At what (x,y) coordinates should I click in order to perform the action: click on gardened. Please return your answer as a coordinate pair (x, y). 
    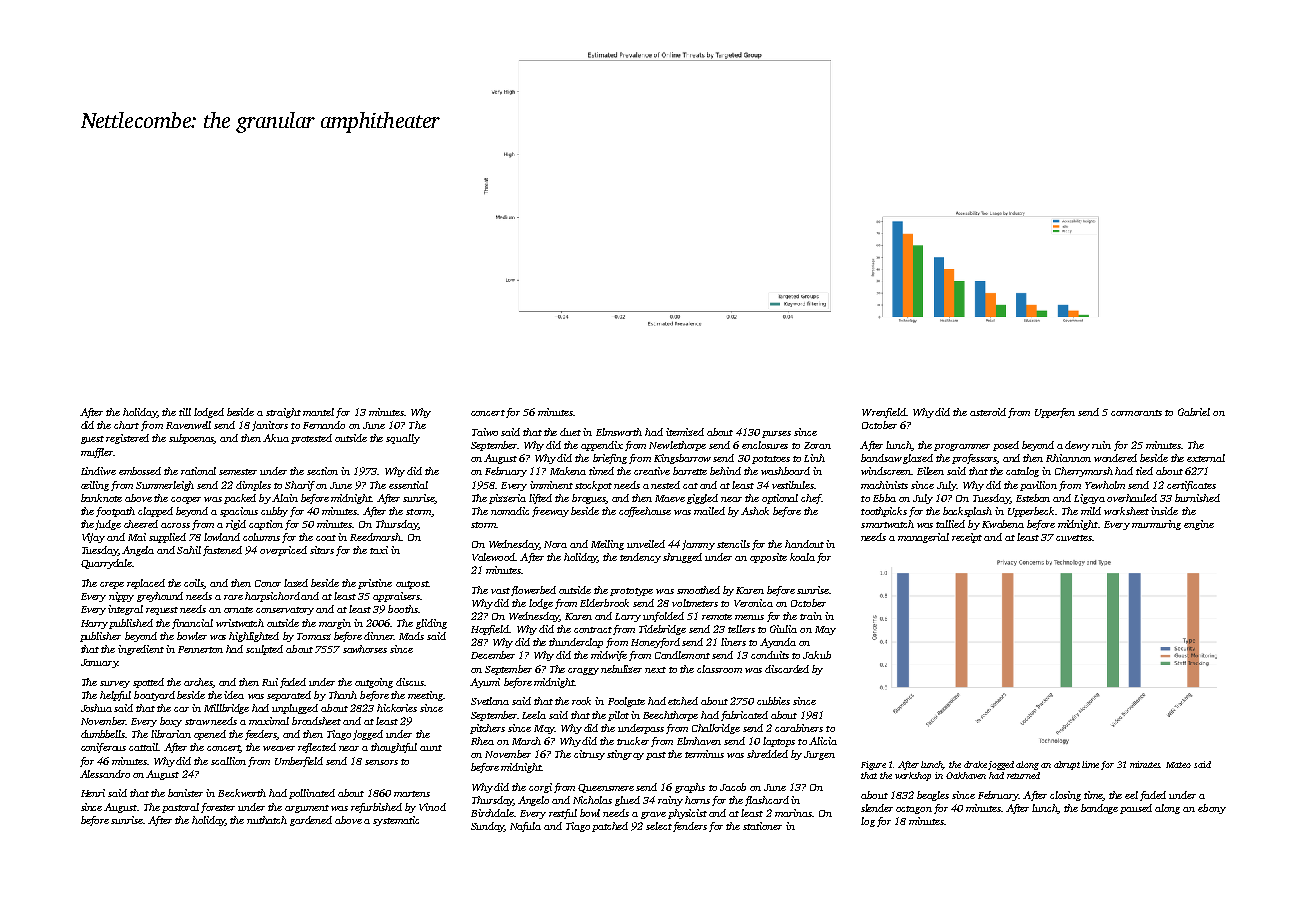
    Looking at the image, I should click on (311, 821).
